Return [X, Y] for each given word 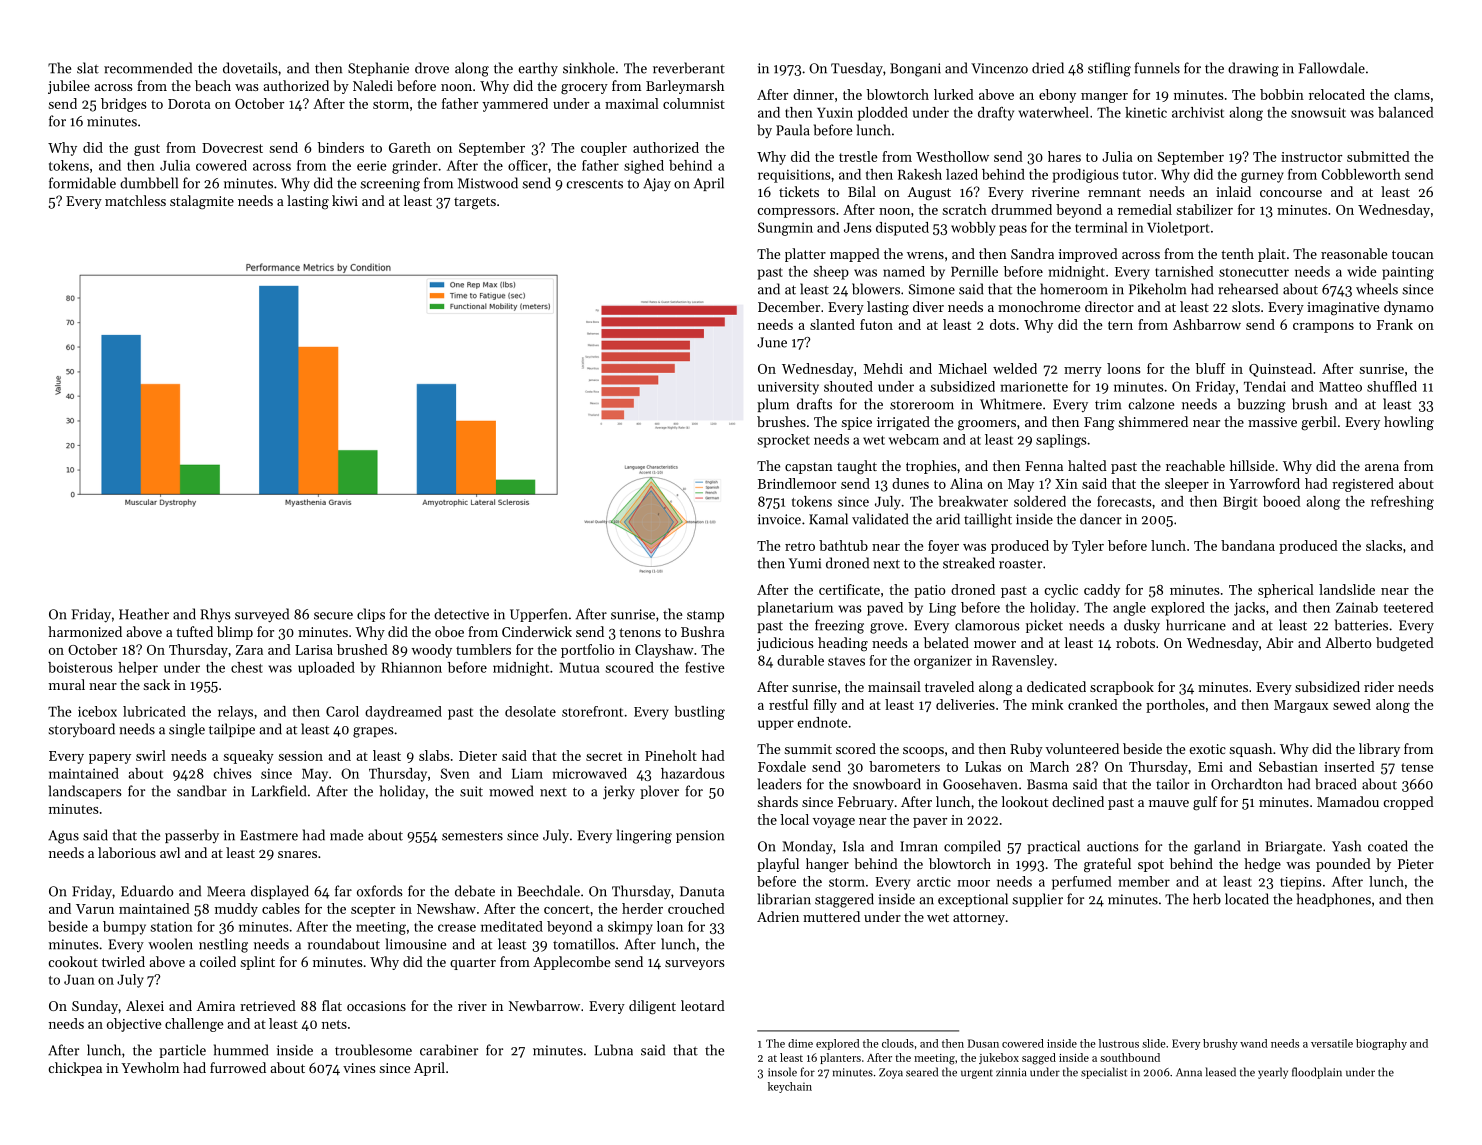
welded [1015, 368]
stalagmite [202, 202]
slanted [832, 324]
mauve [1169, 803]
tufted [194, 631]
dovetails [250, 68]
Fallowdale [1331, 68]
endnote [823, 722]
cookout [73, 961]
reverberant [689, 68]
